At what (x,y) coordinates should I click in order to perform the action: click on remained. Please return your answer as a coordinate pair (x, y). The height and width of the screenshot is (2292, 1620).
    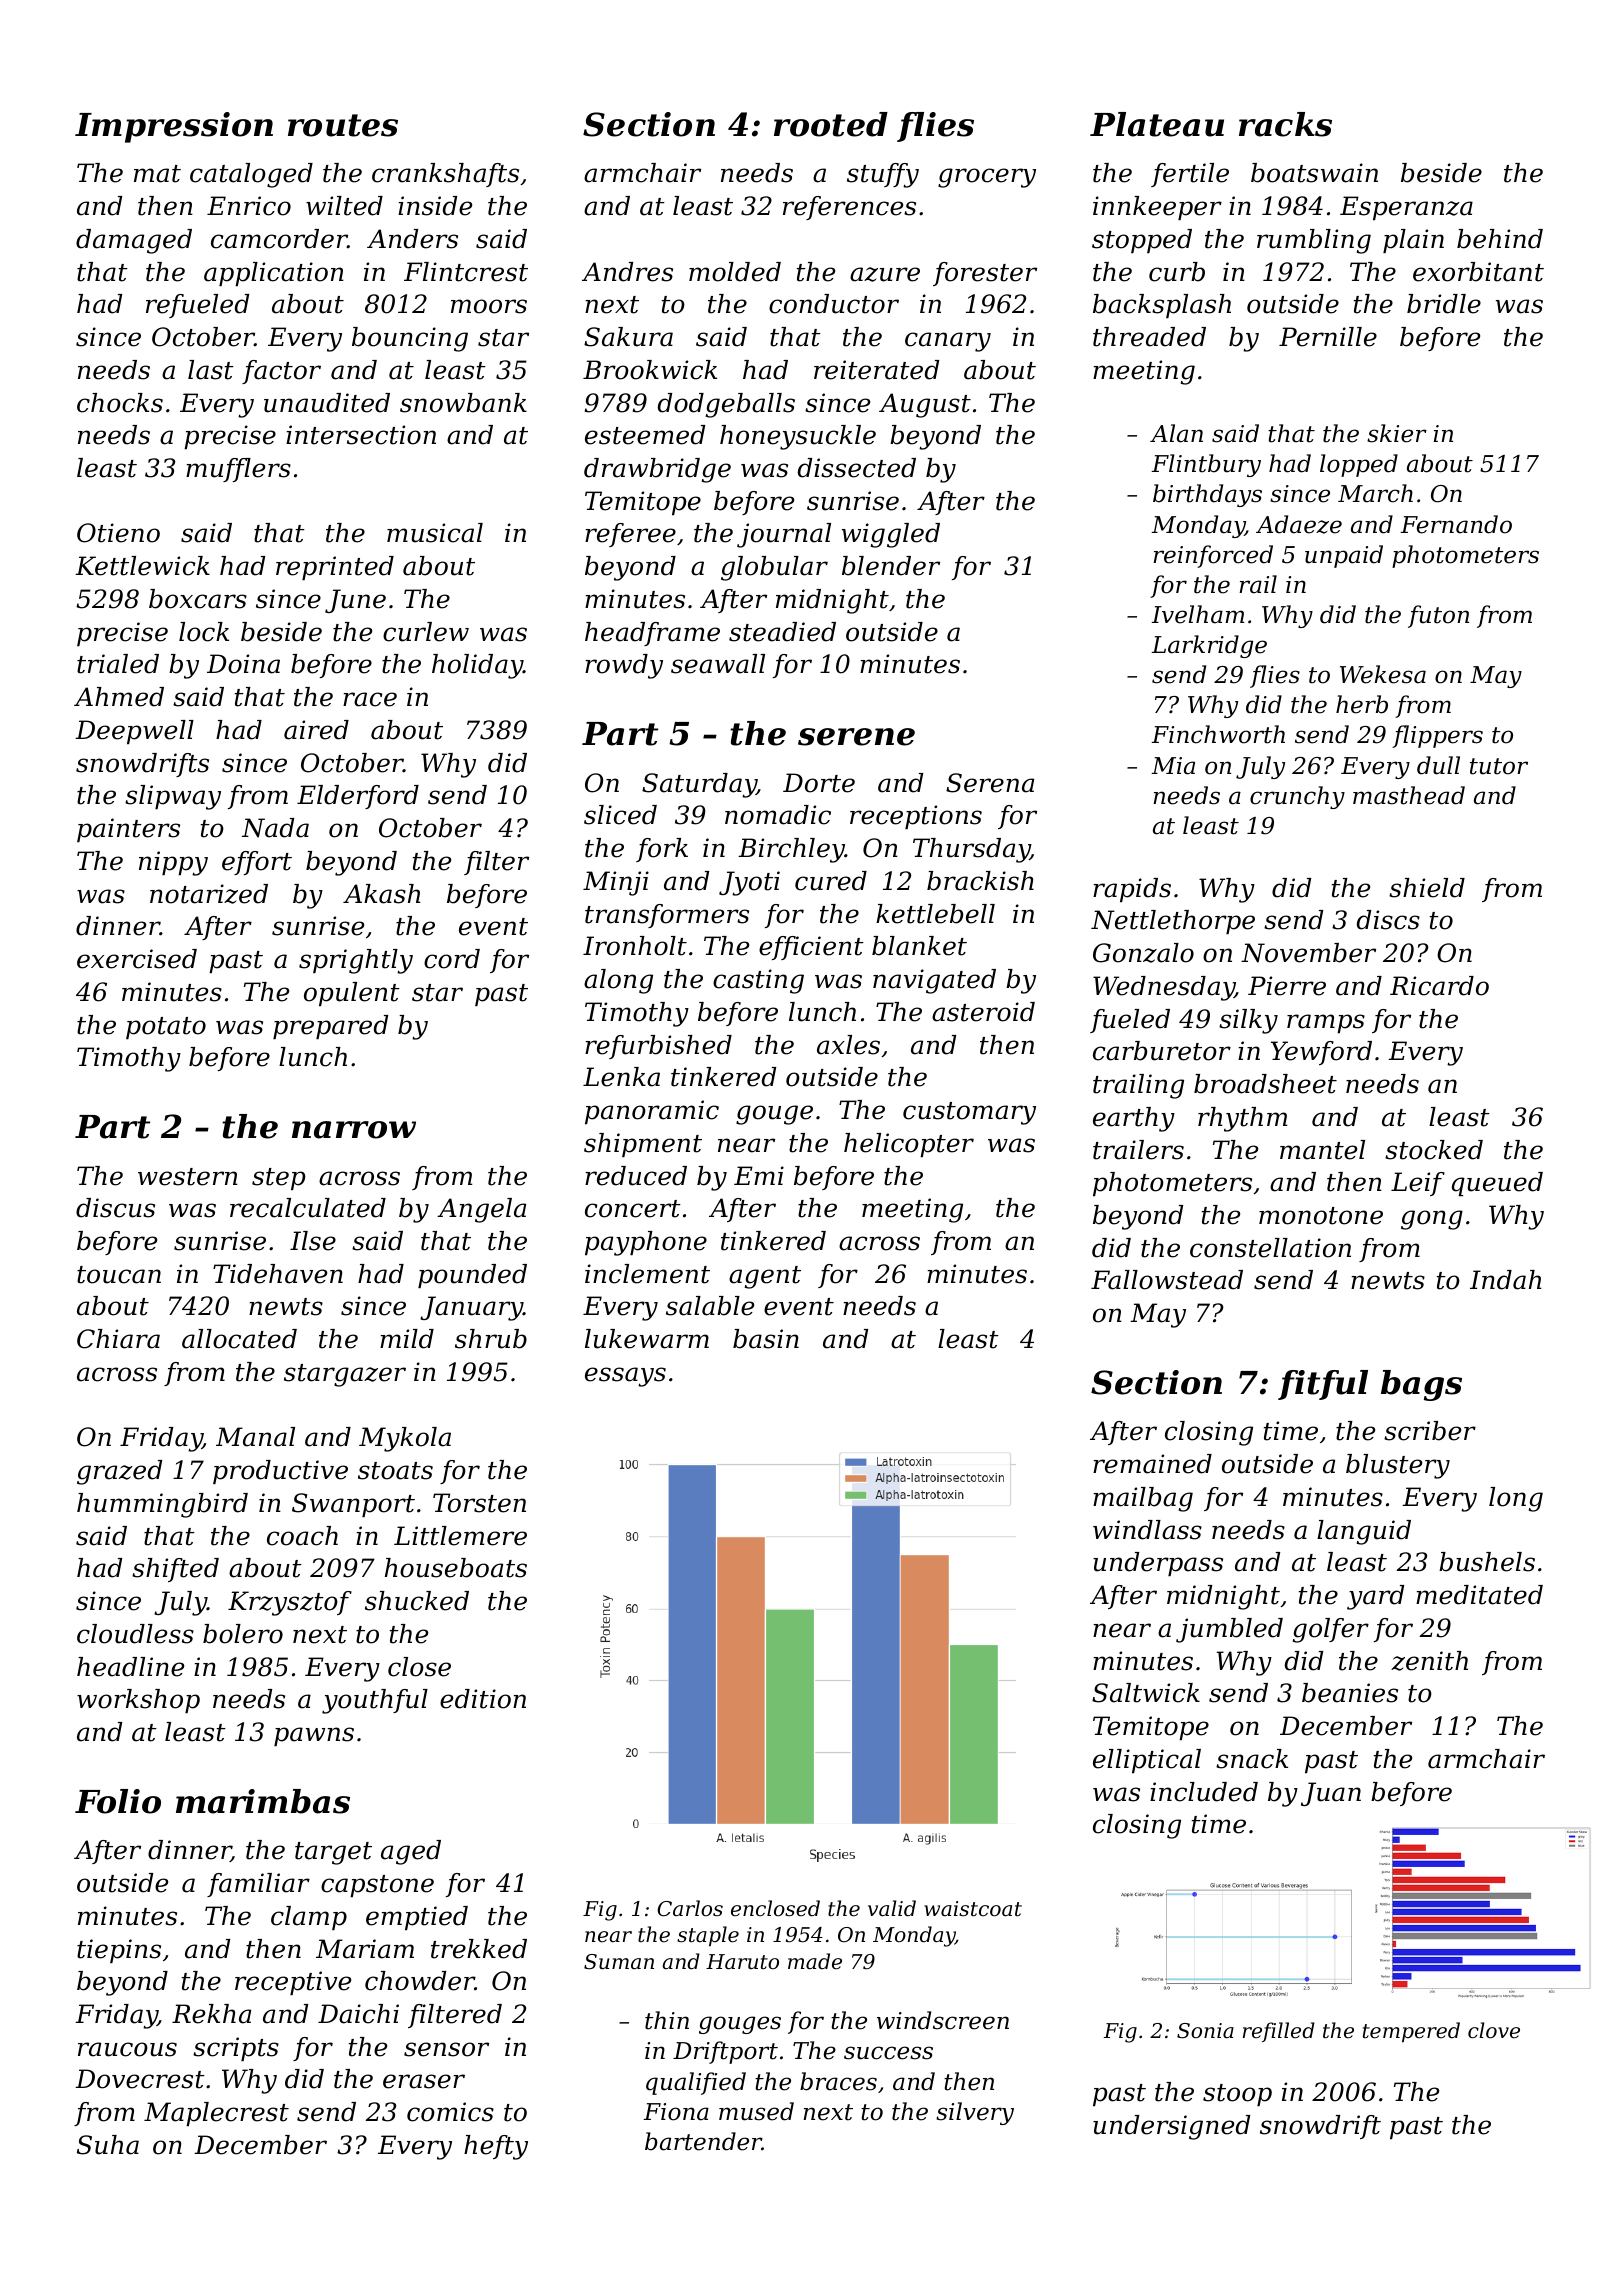
    Looking at the image, I should click on (1152, 1464).
